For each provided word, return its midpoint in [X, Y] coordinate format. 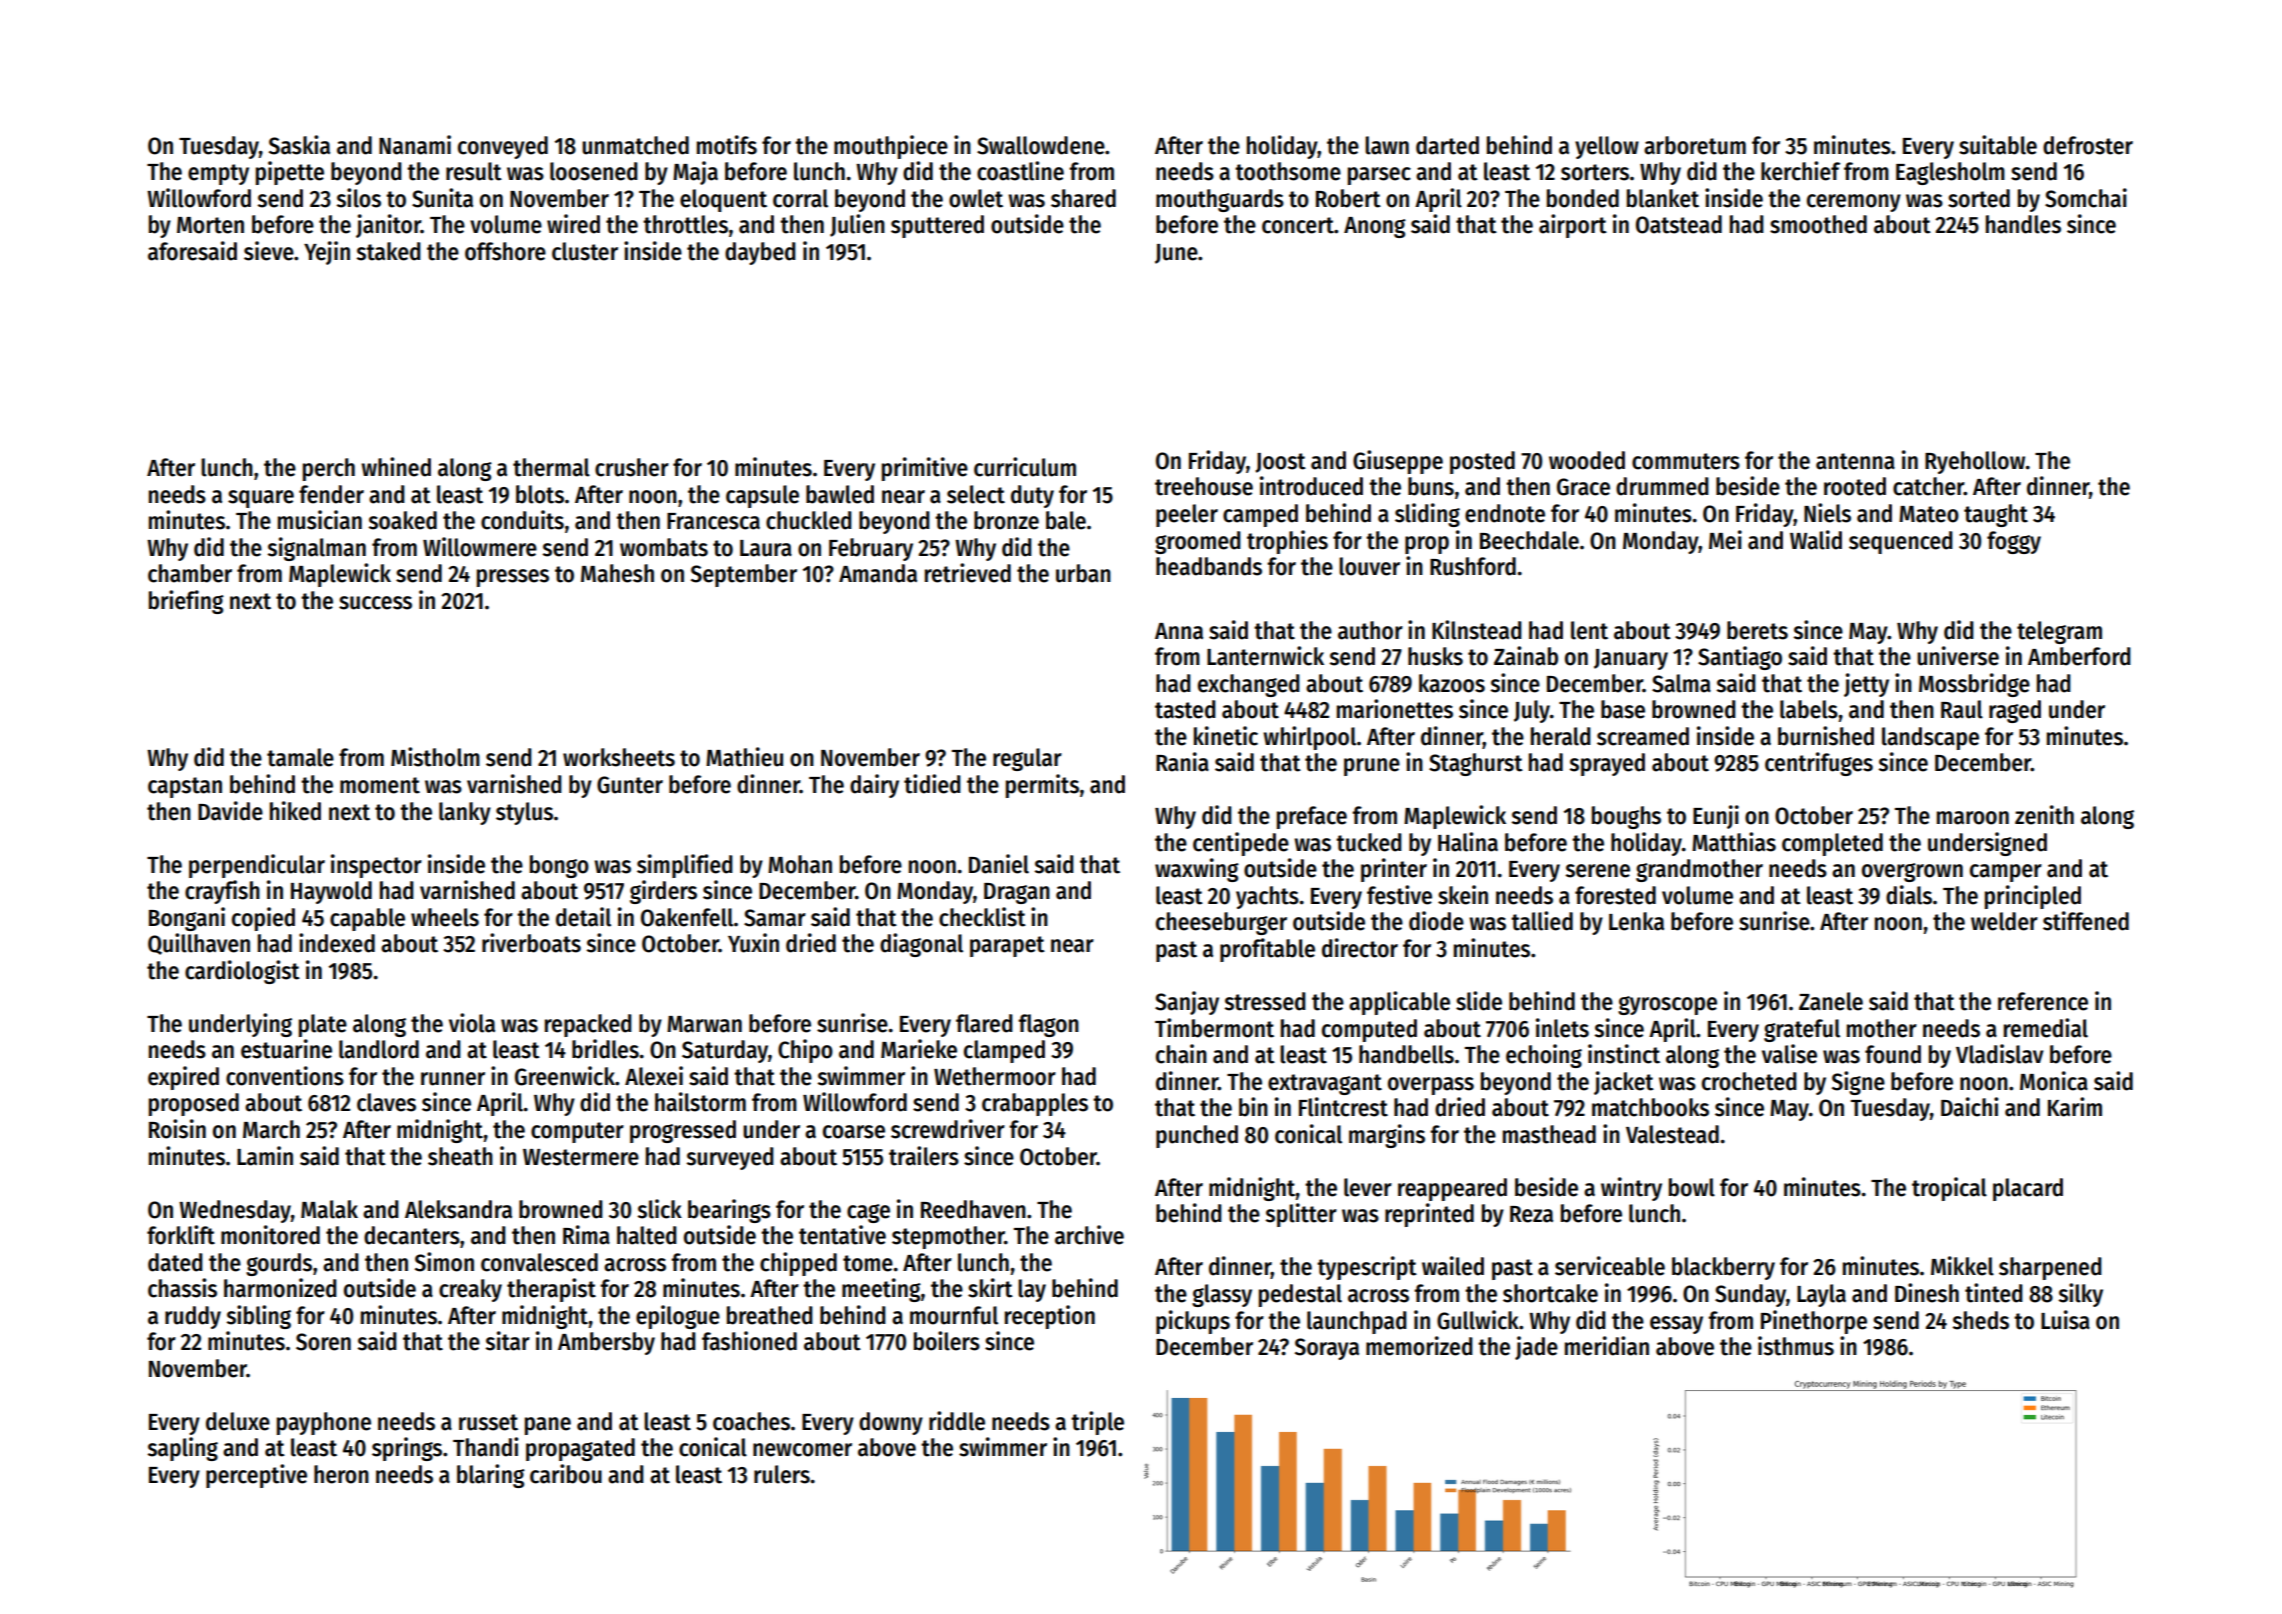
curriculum [1025, 467]
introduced [1311, 486]
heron [341, 1474]
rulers [782, 1474]
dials [1909, 895]
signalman [317, 549]
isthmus [1796, 1346]
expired [183, 1078]
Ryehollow [1975, 462]
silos [359, 198]
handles [2023, 224]
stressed [1265, 1001]
